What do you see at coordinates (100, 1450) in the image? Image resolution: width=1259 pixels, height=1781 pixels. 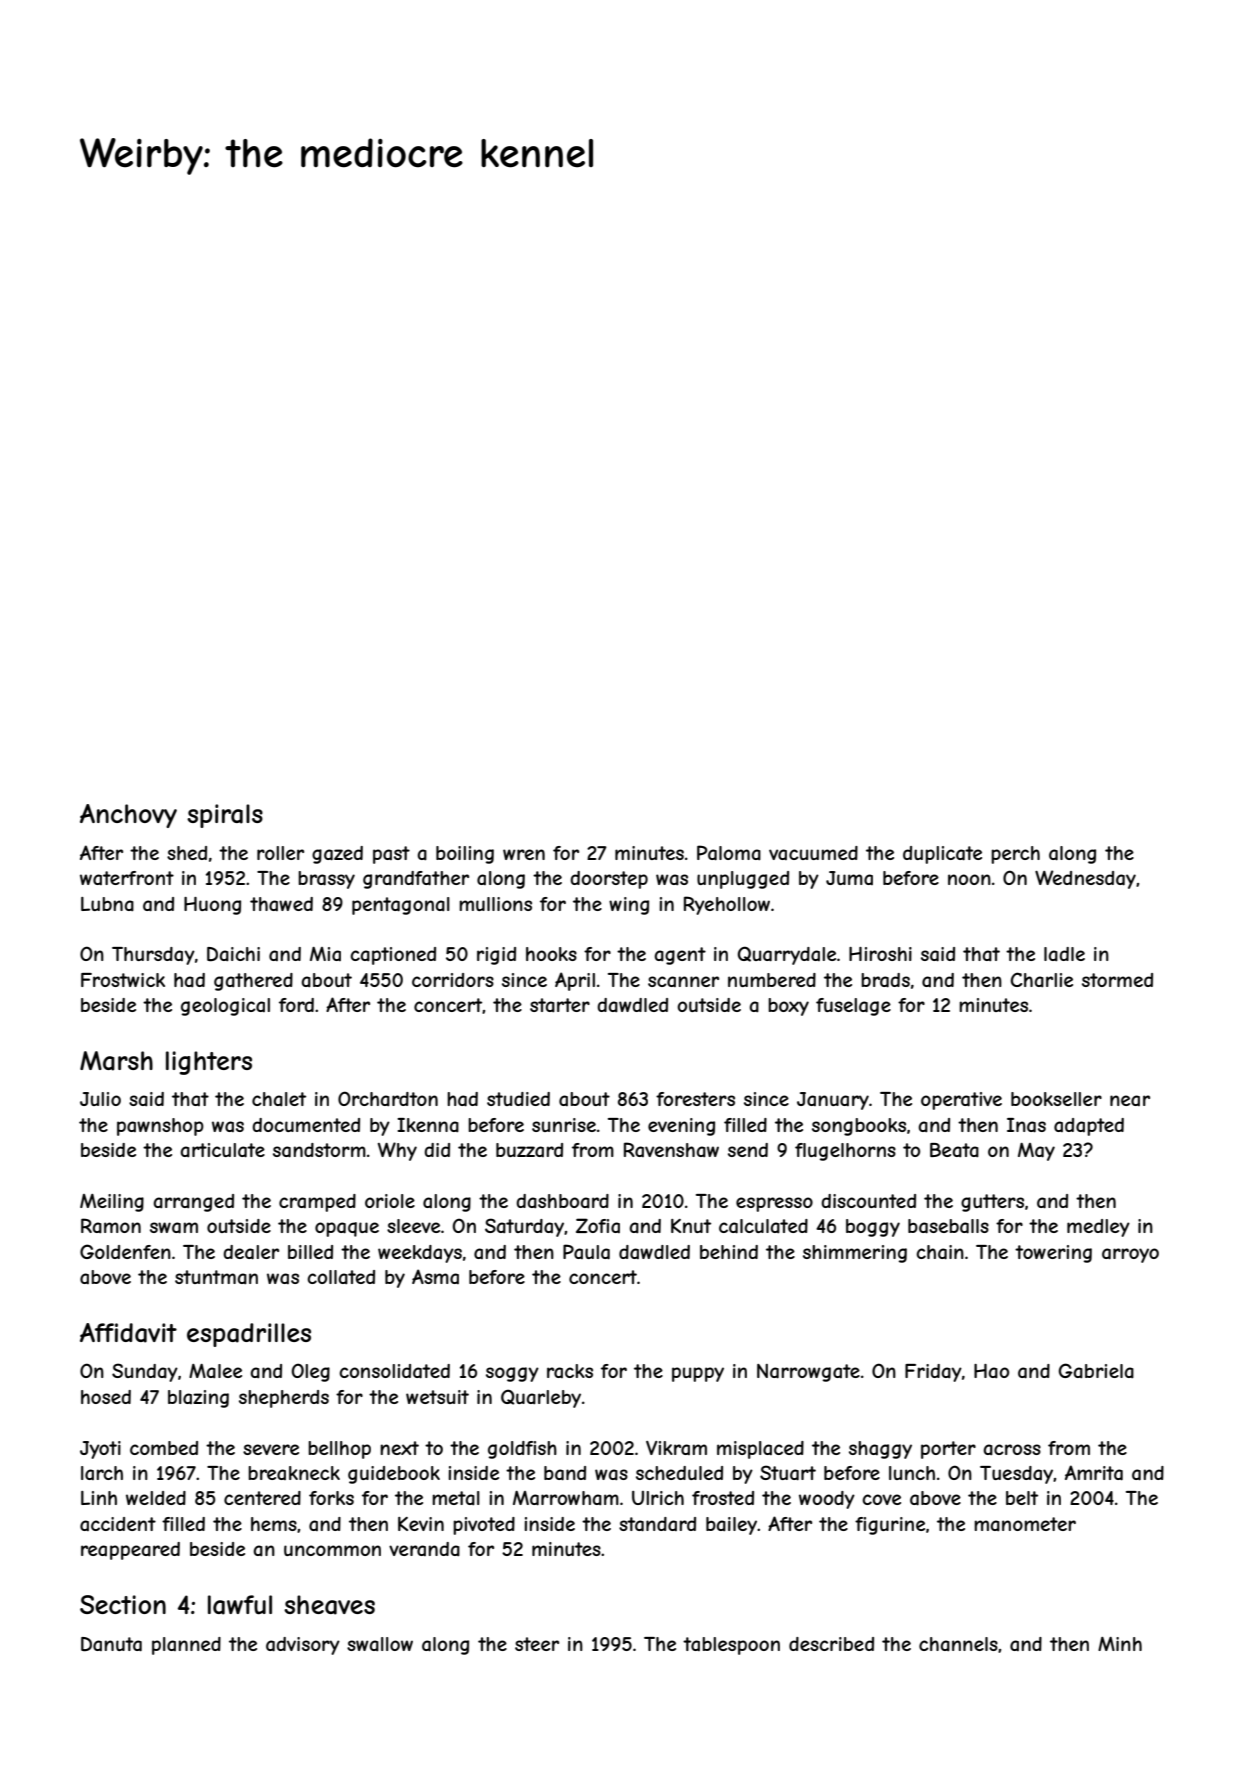 I see `Jyoti` at bounding box center [100, 1450].
